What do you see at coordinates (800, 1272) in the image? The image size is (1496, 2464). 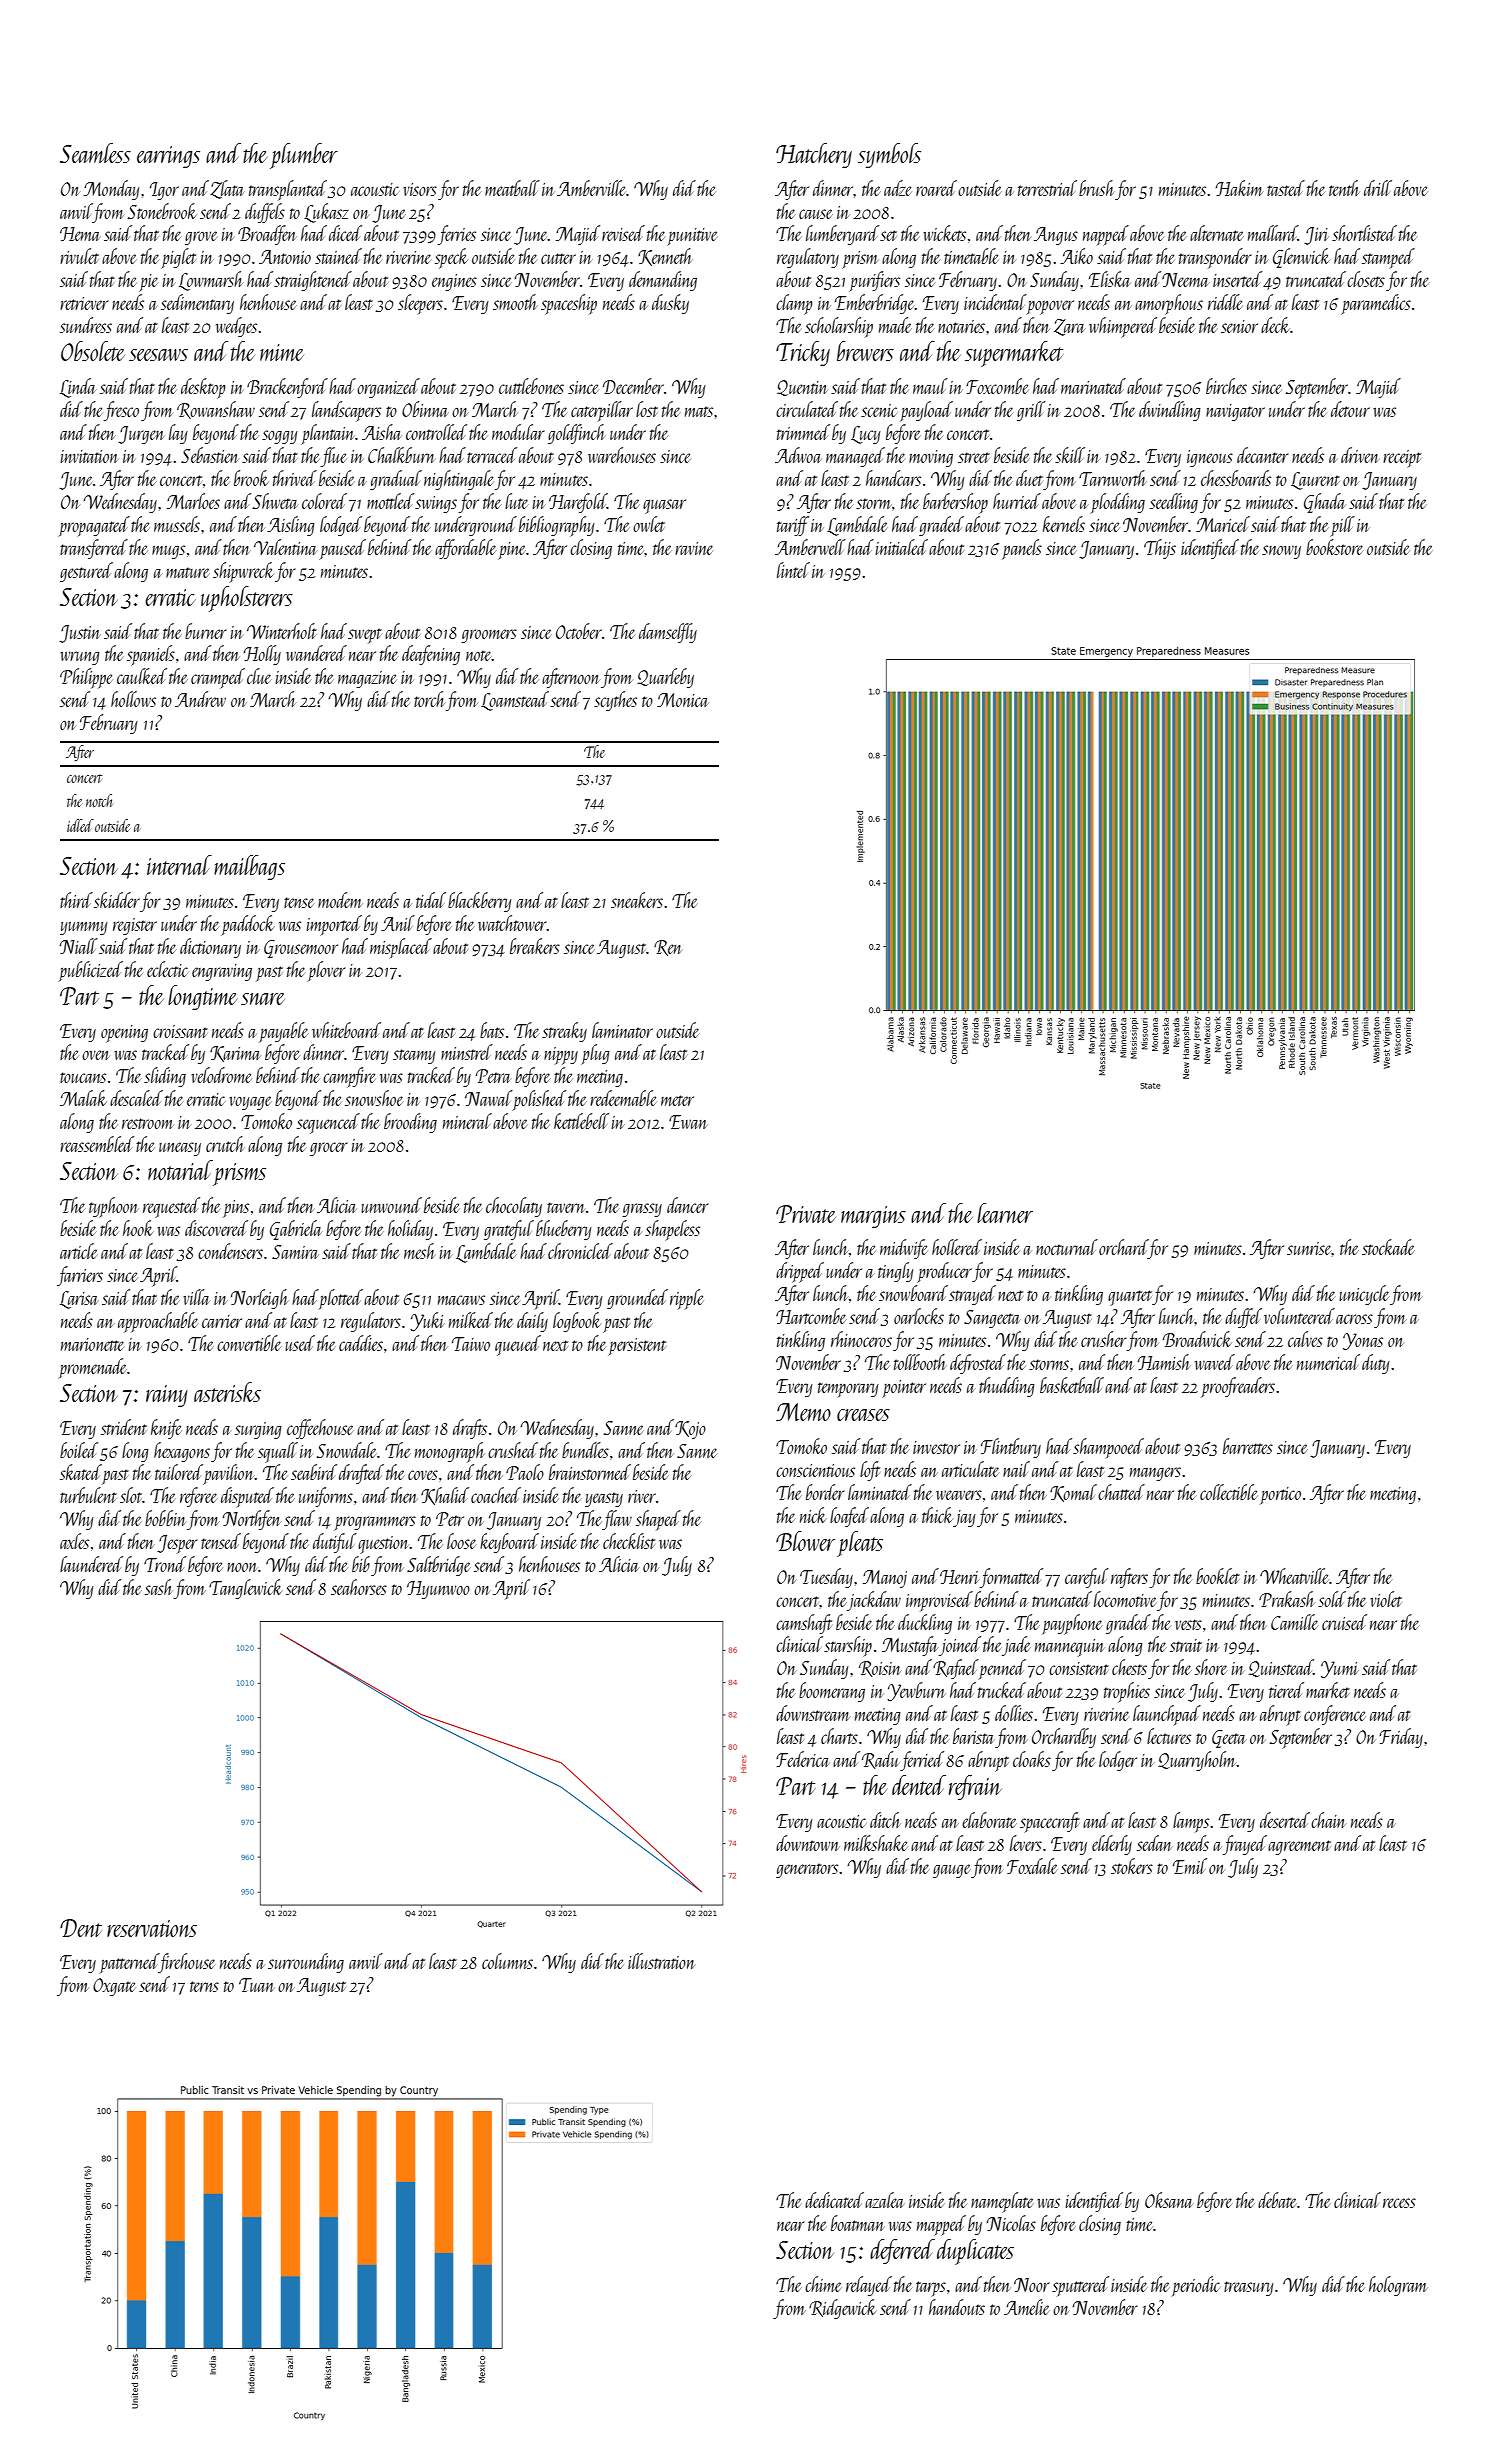 I see `dripped` at bounding box center [800, 1272].
